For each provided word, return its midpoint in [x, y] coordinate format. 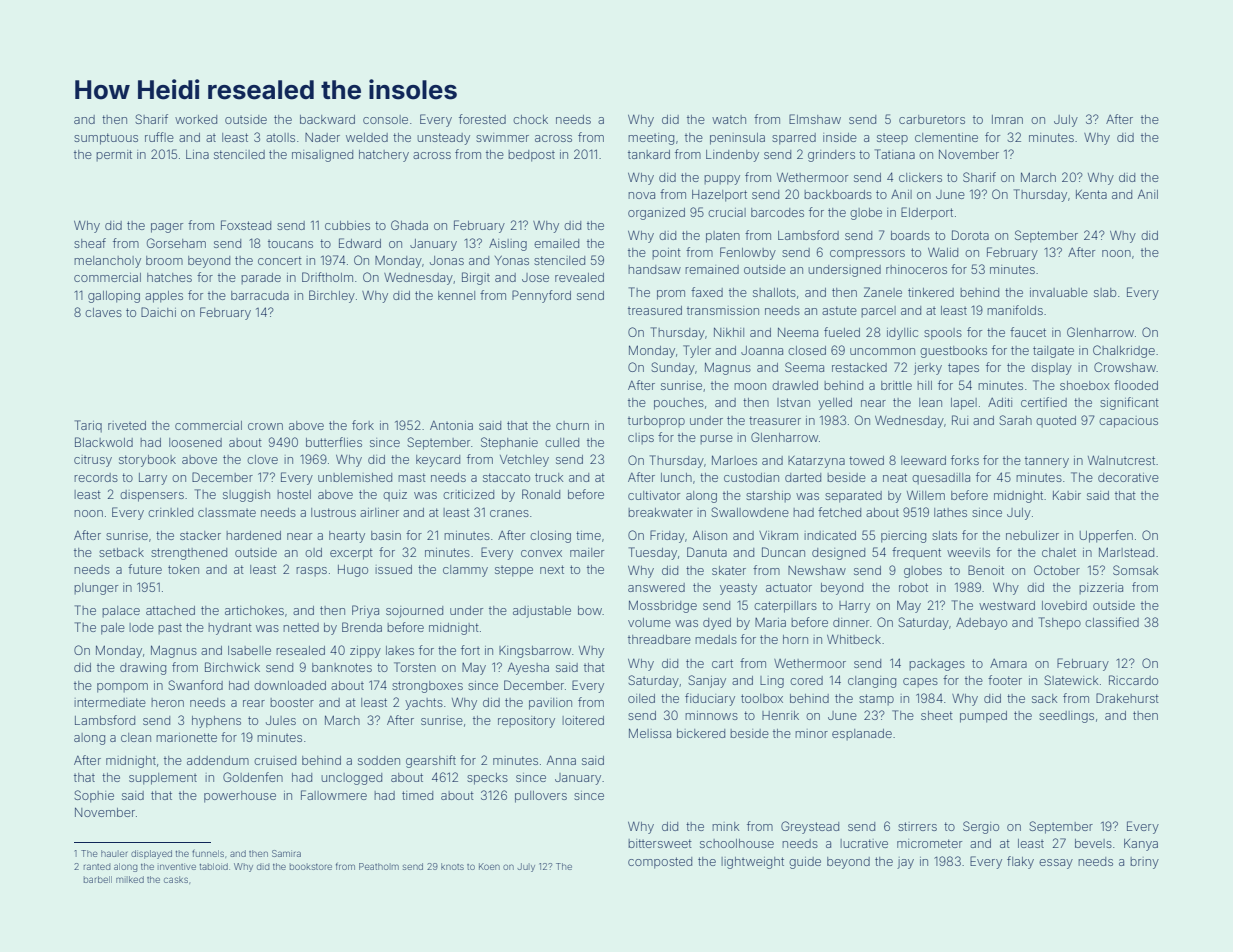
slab [1105, 292]
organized [656, 214]
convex [541, 553]
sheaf [90, 243]
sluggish [246, 496]
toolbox [762, 698]
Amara [1008, 663]
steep [892, 139]
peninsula [737, 139]
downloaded [290, 685]
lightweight [752, 863]
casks [176, 879]
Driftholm [327, 277]
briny [1144, 863]
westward [1007, 605]
